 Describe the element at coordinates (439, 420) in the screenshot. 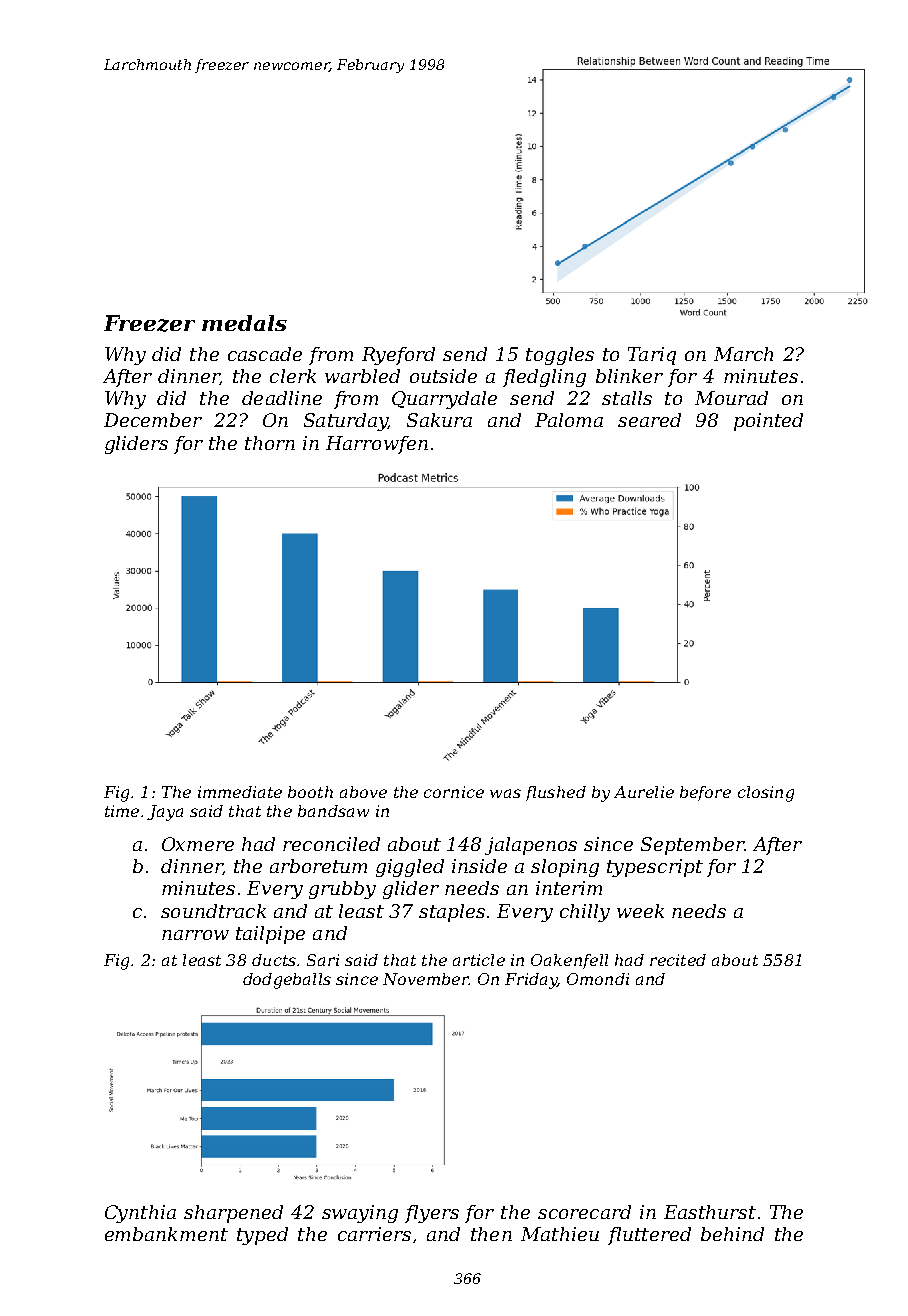

I see `Sakura` at that location.
